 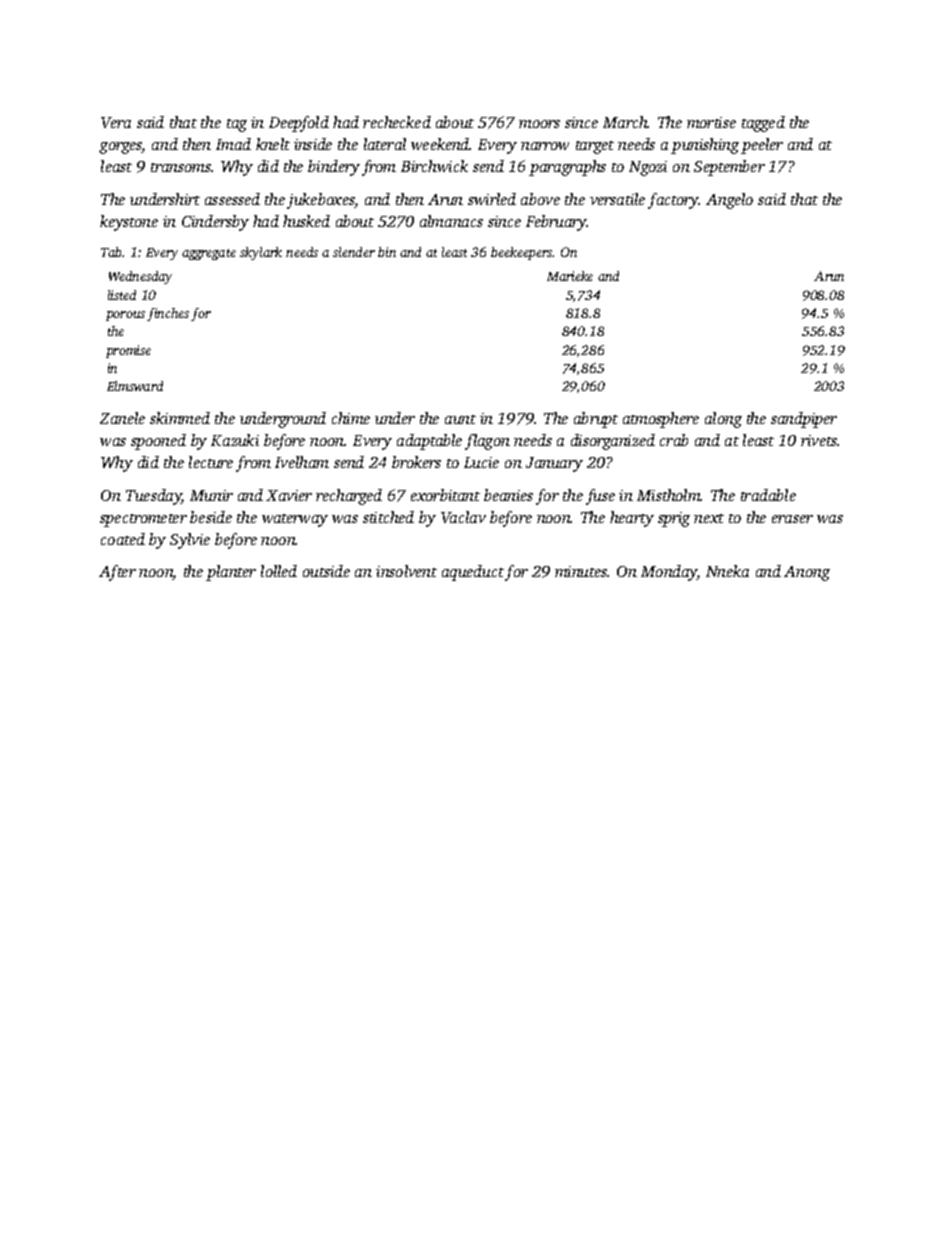 What do you see at coordinates (215, 223) in the screenshot?
I see `Cindersby` at bounding box center [215, 223].
